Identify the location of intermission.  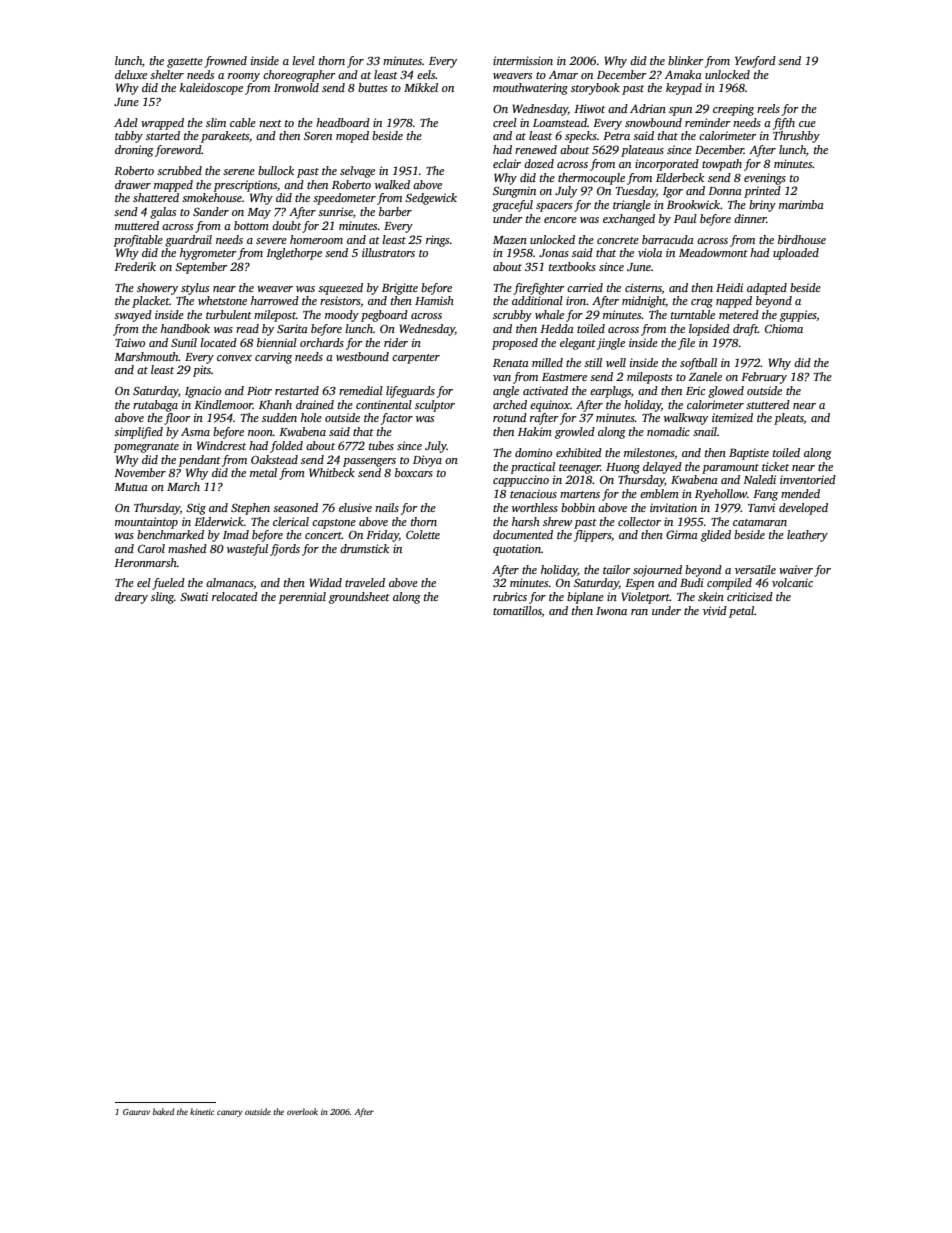
(523, 60).
